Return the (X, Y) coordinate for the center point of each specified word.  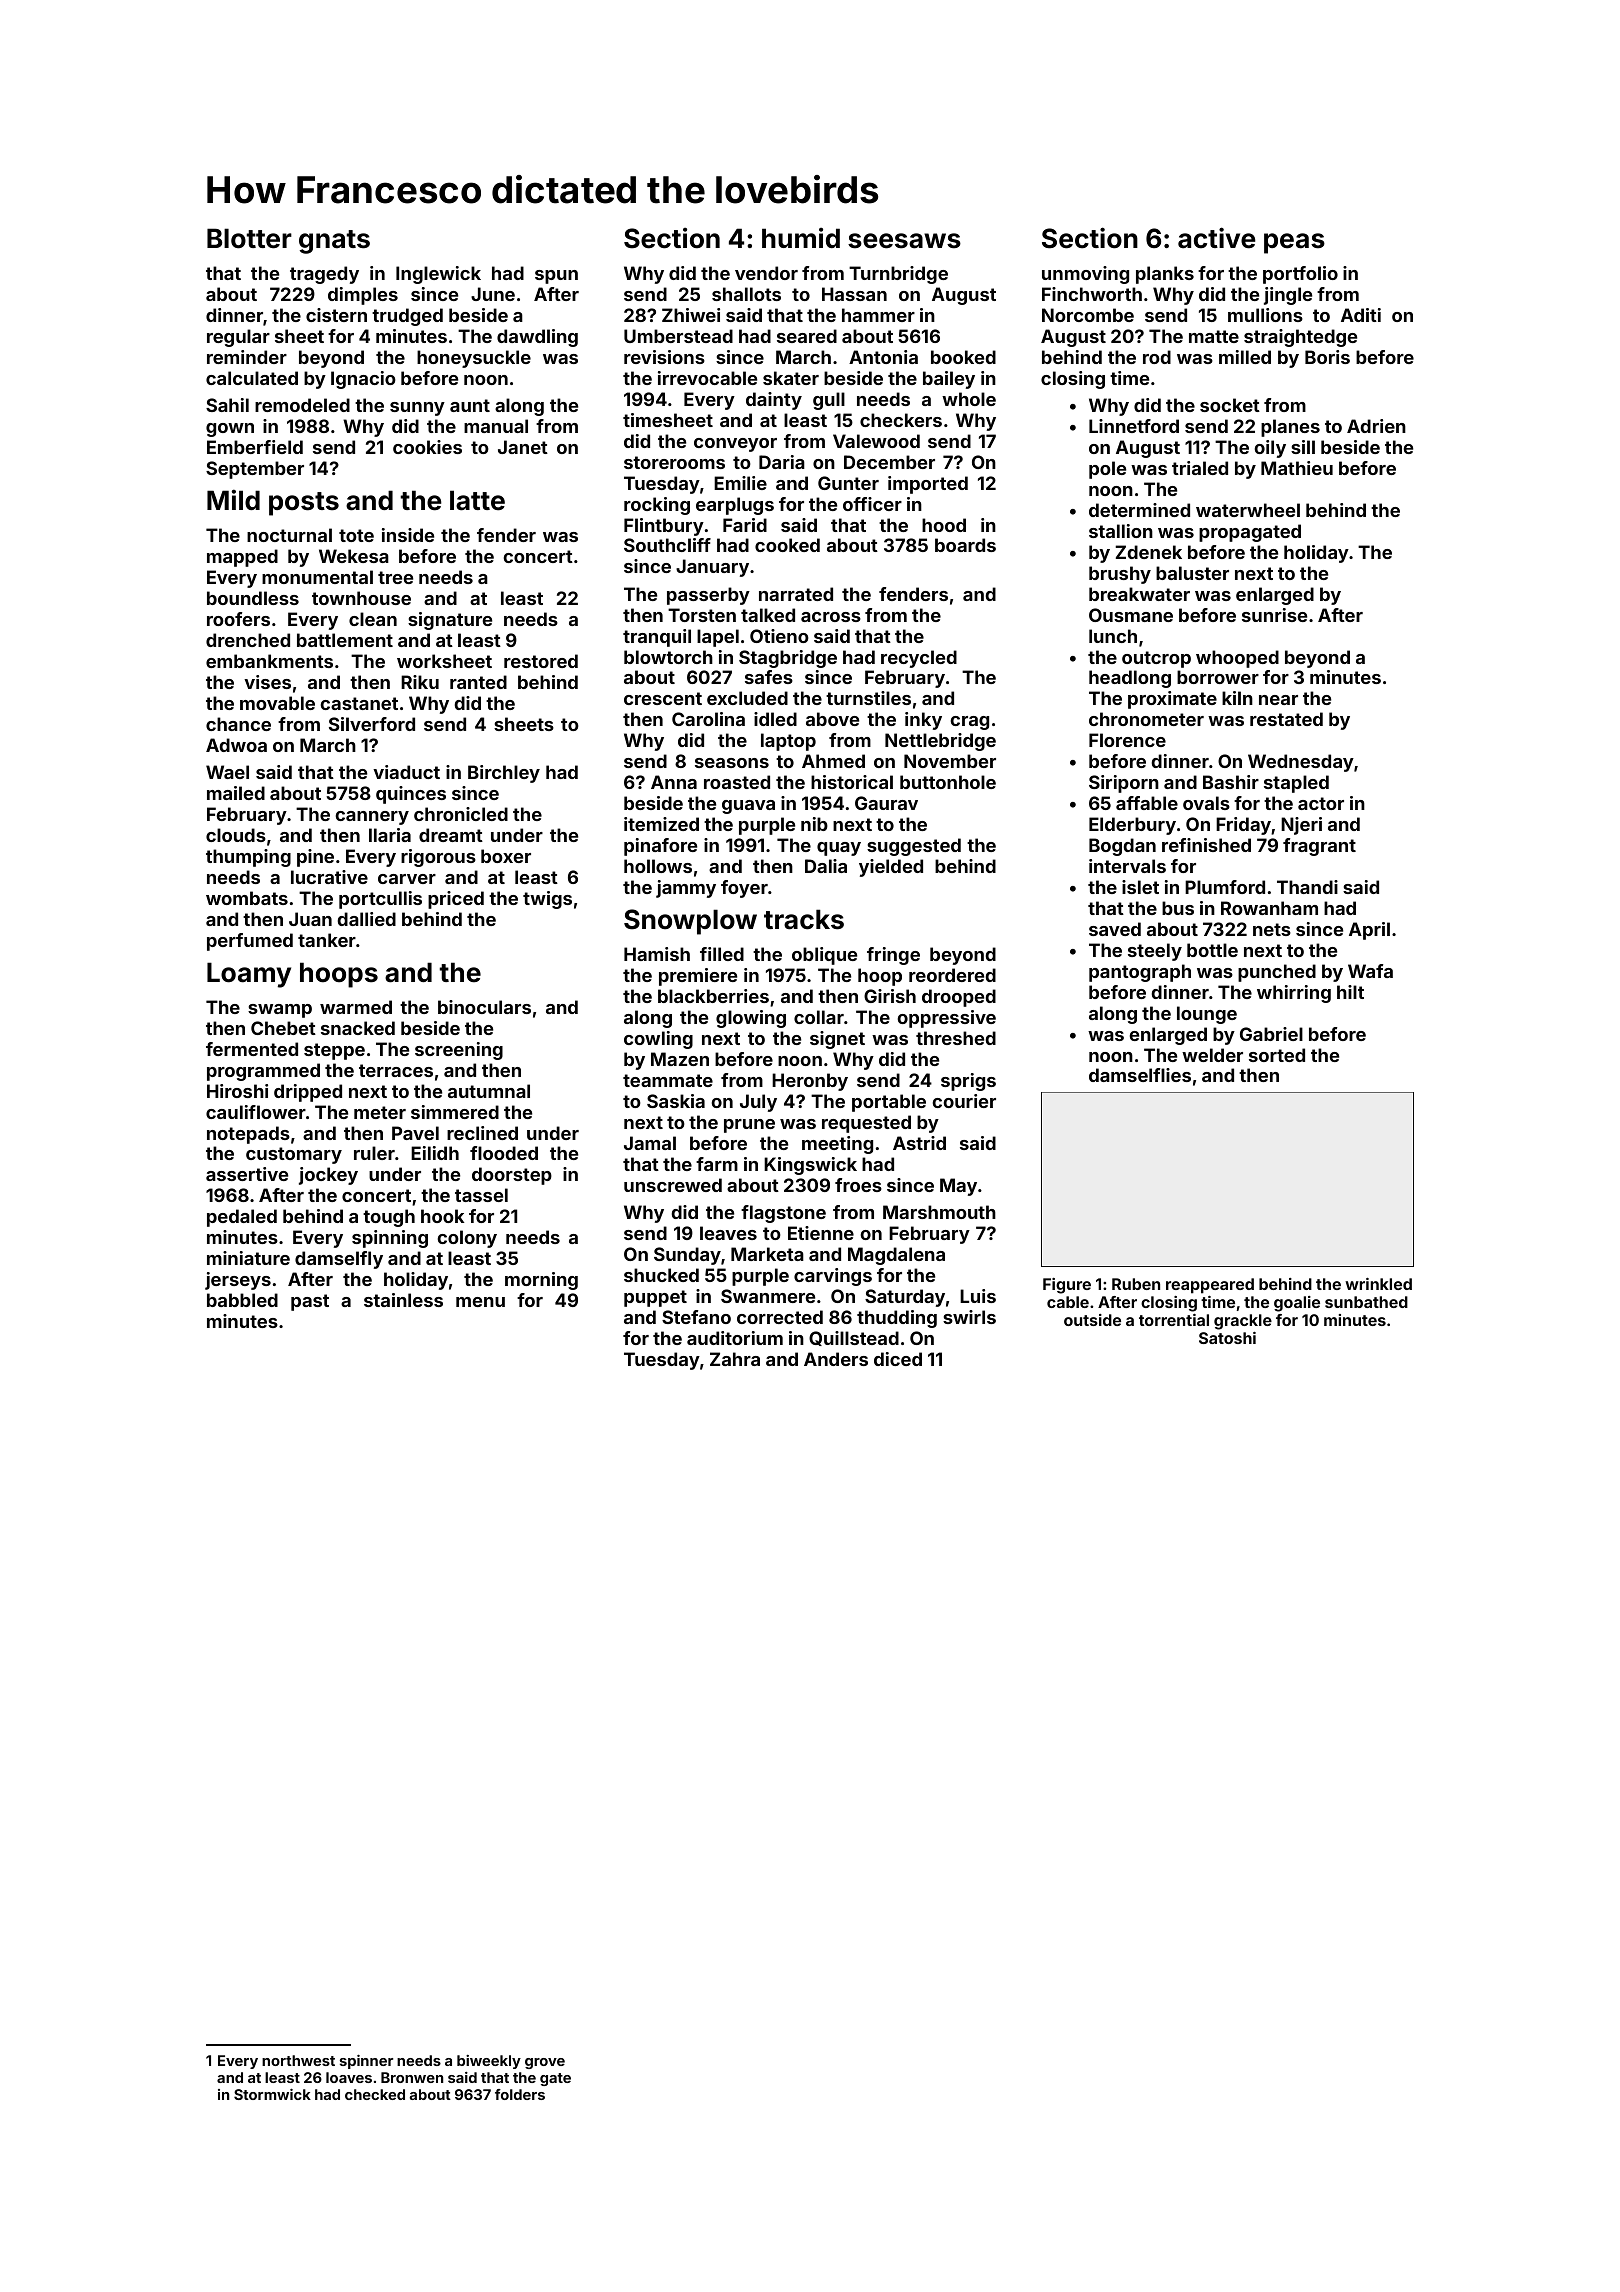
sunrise (1274, 615)
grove (545, 2063)
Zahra (735, 1359)
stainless (403, 1300)
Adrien (1376, 426)
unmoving (1085, 275)
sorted (1277, 1055)
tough (389, 1218)
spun (556, 277)
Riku (420, 682)
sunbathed (1366, 1302)
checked (375, 2094)
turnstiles (868, 698)
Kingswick (810, 1166)
